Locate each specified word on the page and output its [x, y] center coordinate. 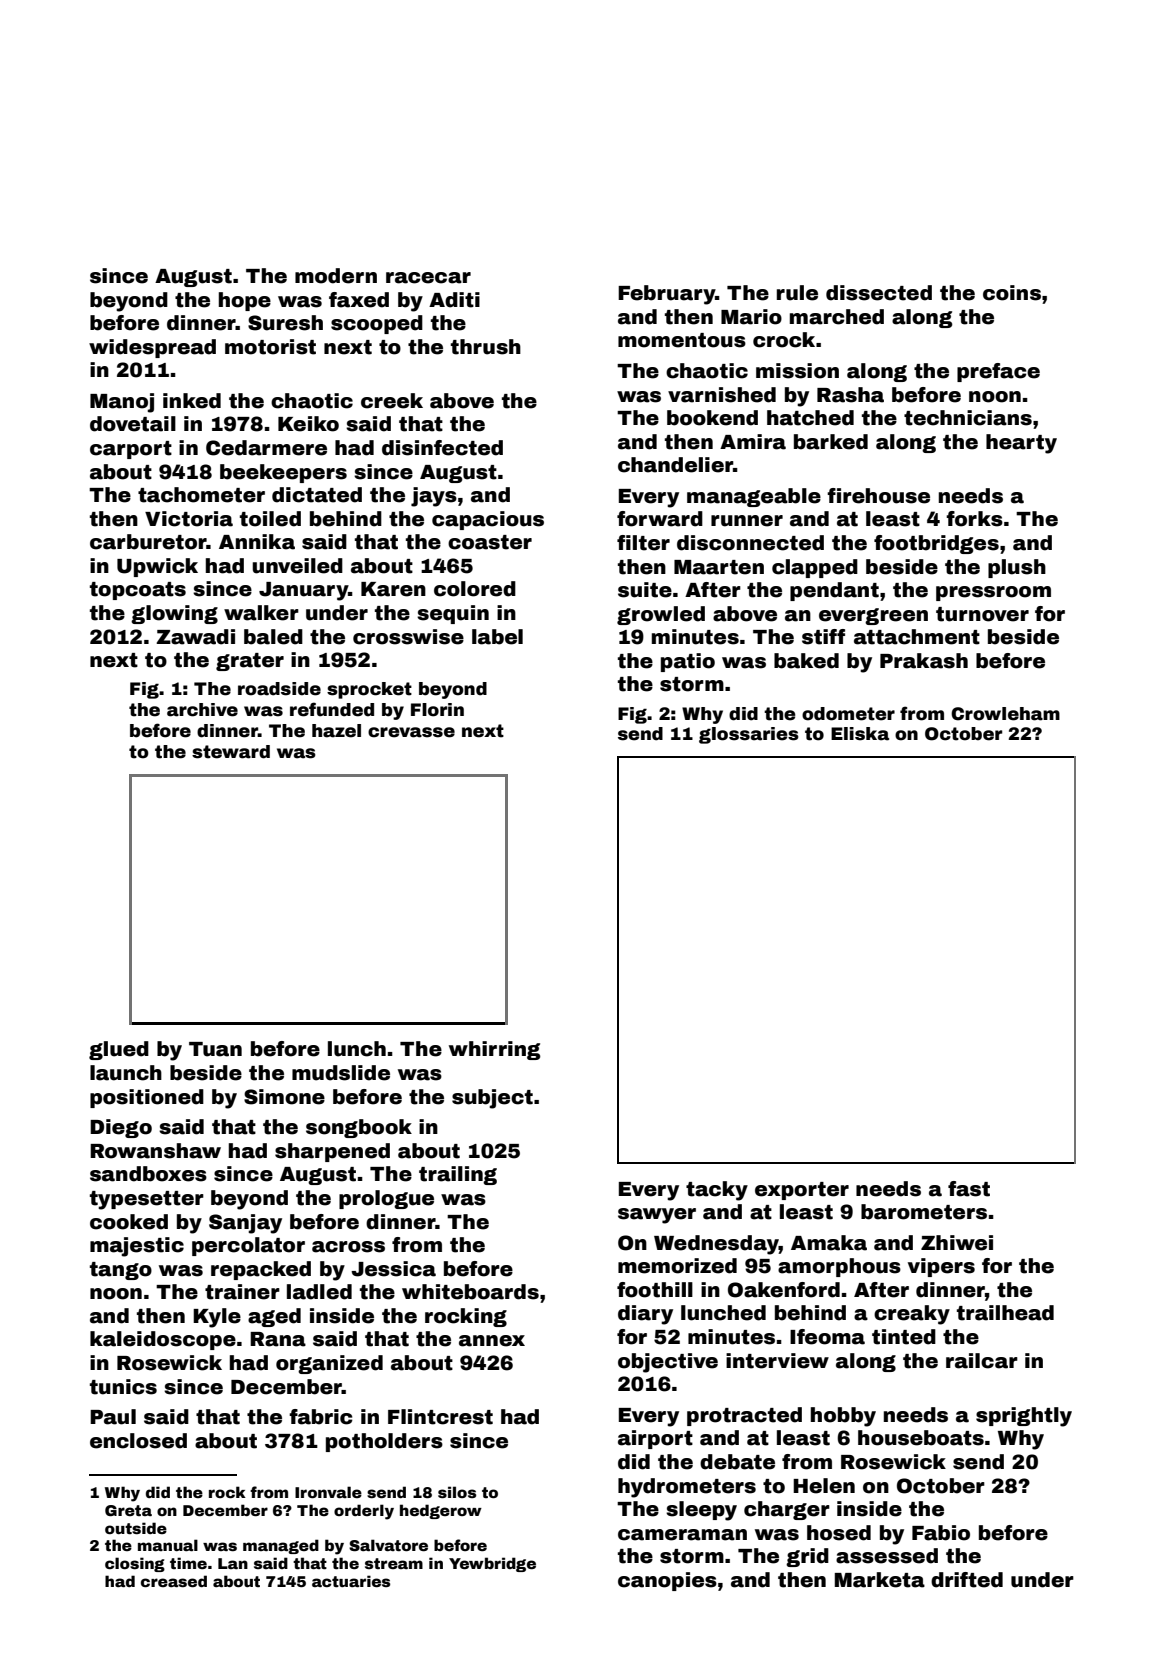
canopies [667, 1581]
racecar [428, 278]
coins [1012, 293]
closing [135, 1564]
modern [336, 276]
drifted [967, 1580]
